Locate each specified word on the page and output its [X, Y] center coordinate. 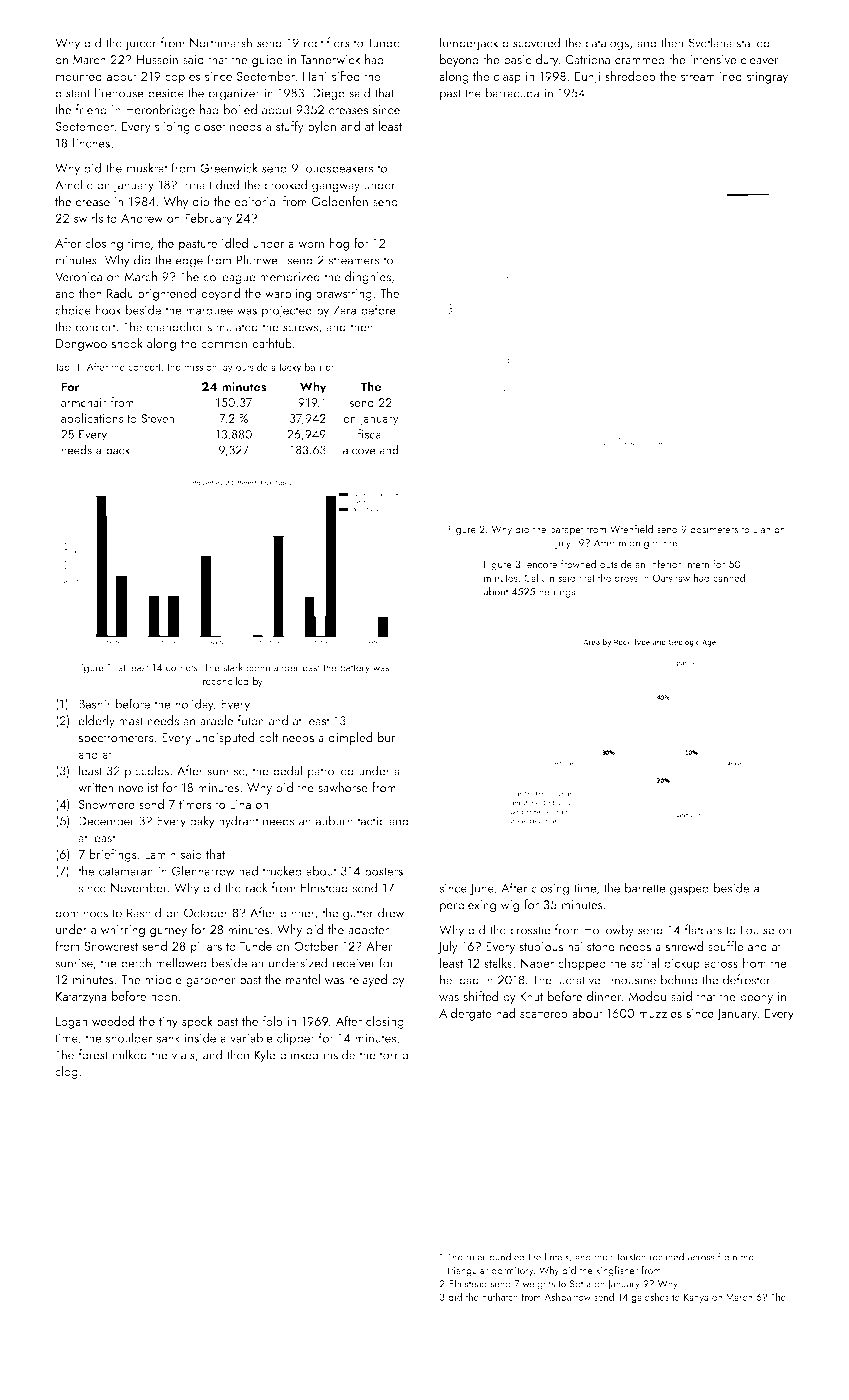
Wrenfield [631, 528]
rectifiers [327, 42]
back [118, 449]
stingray [767, 78]
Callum [539, 577]
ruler [476, 1256]
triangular [467, 1271]
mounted [79, 76]
